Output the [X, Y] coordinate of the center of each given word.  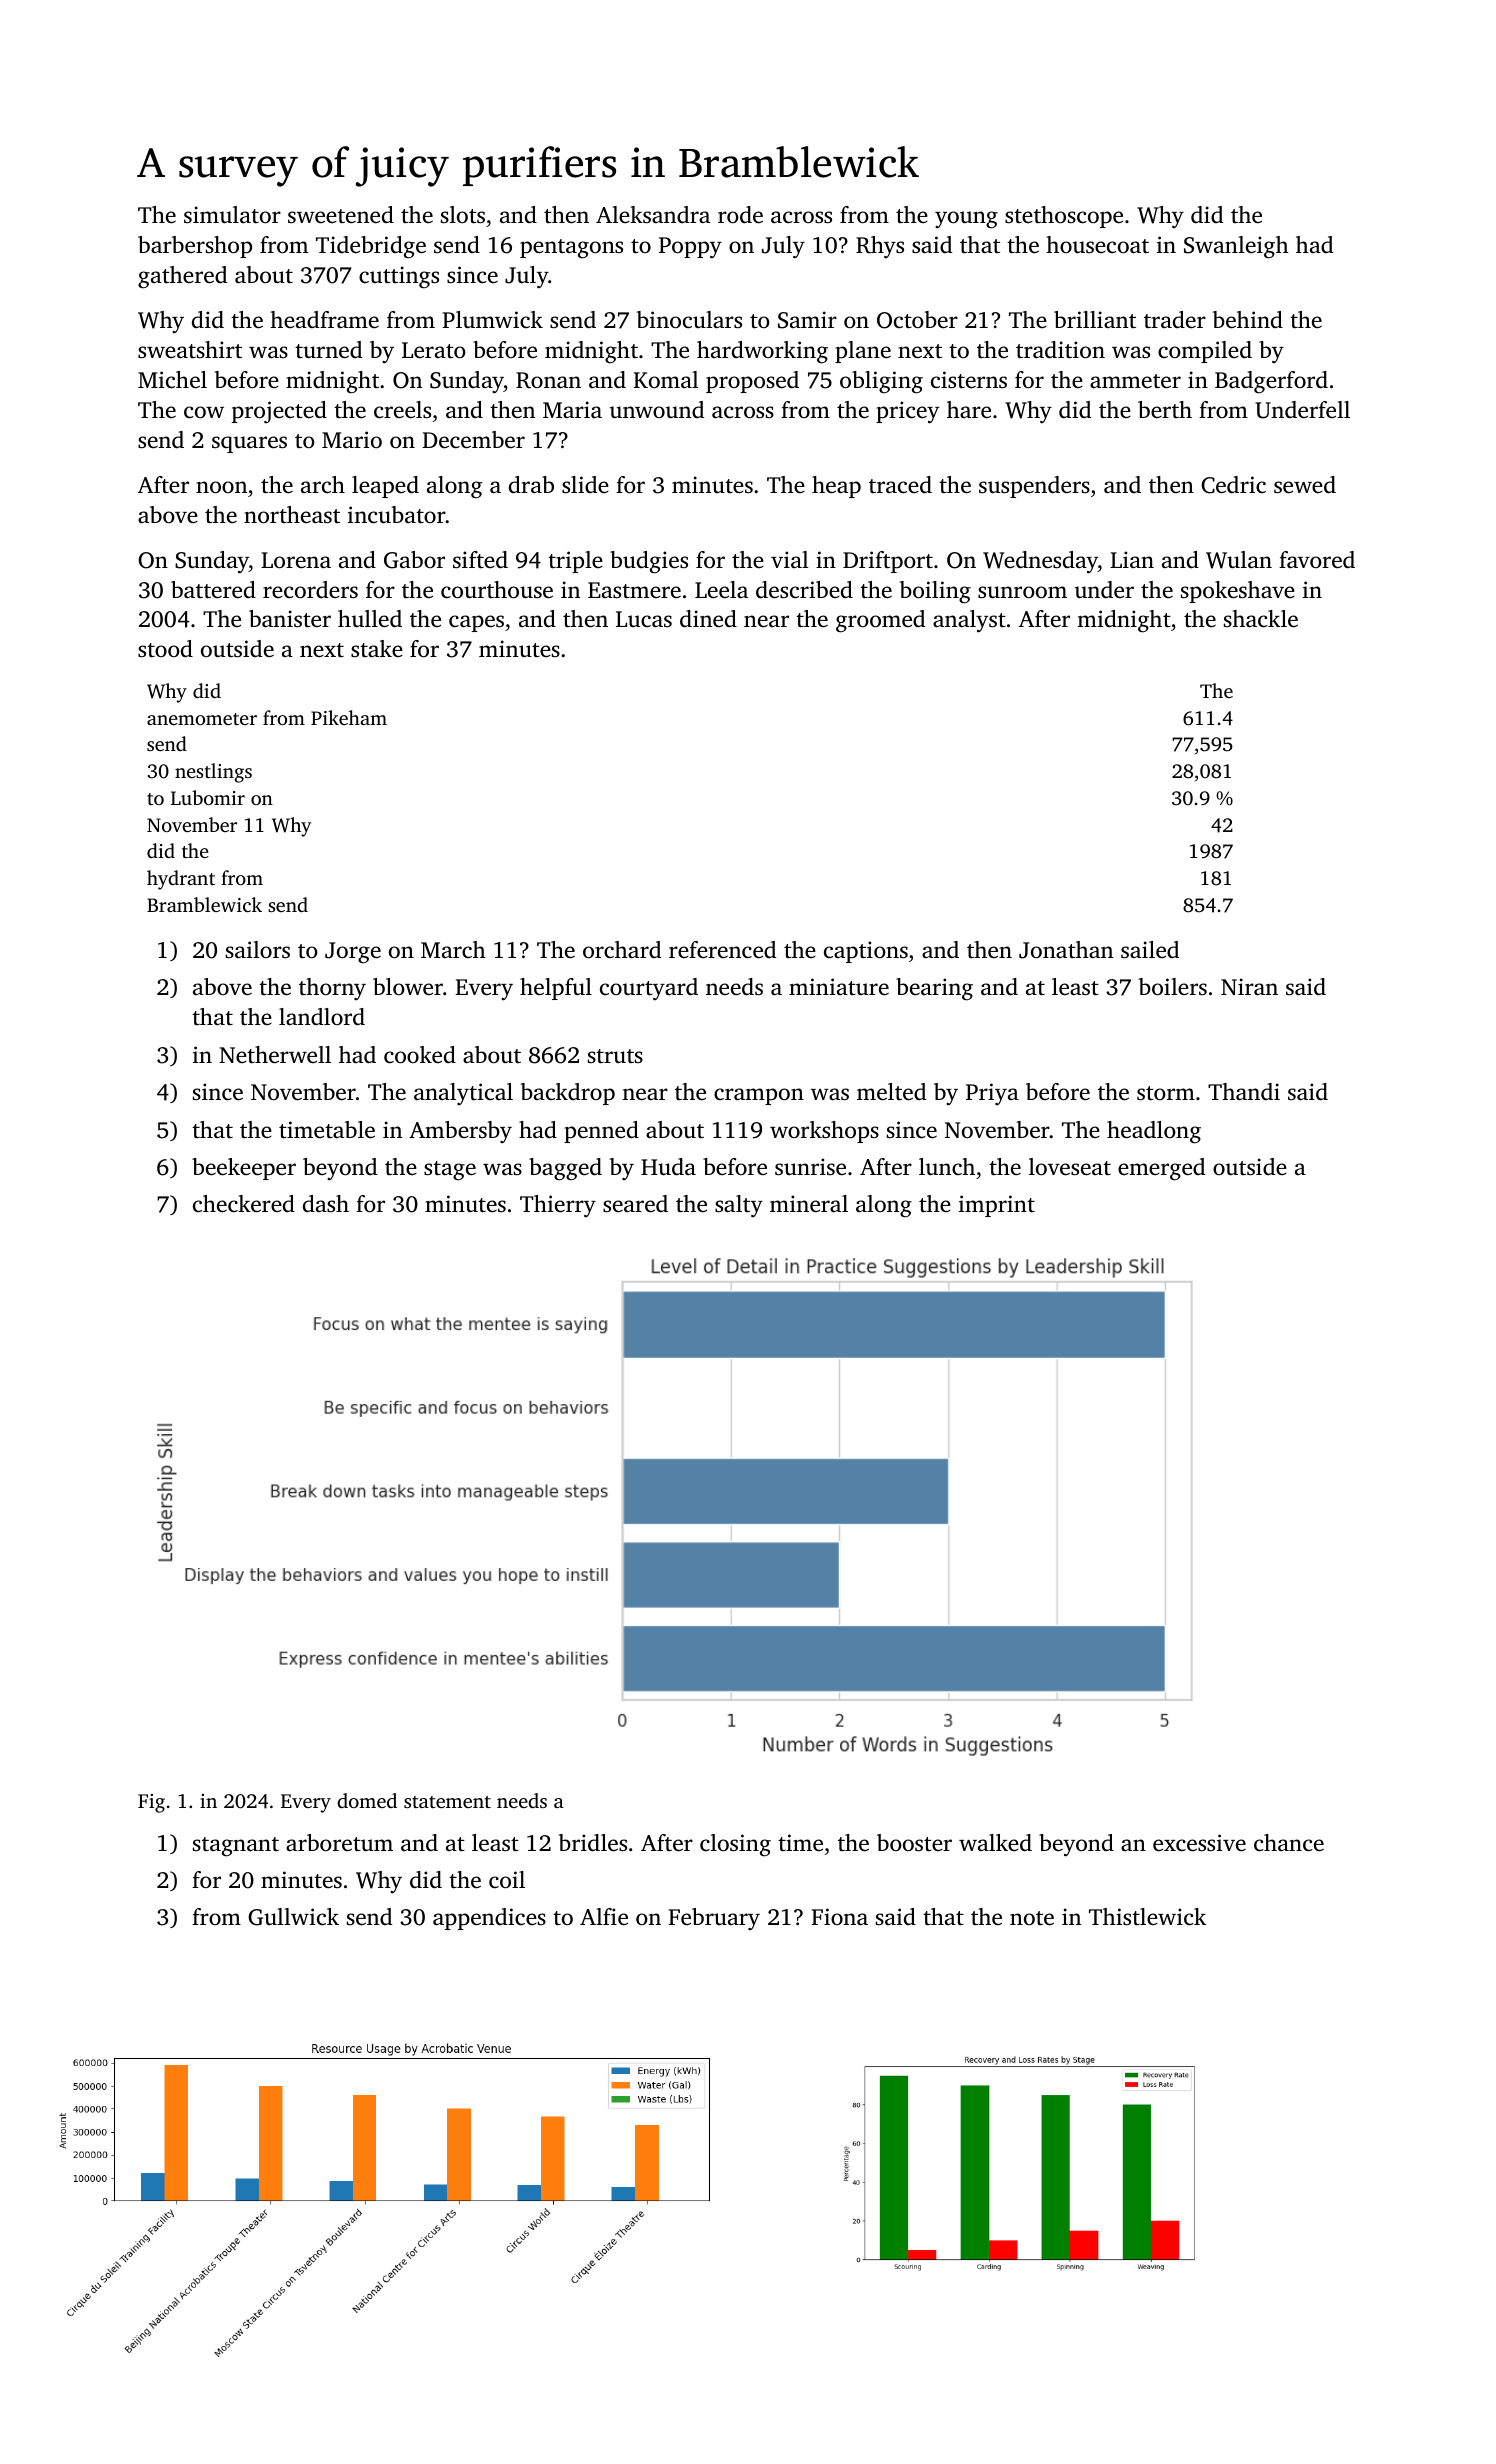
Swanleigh [1236, 247]
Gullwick [293, 1917]
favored [1317, 560]
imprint [997, 1206]
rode [740, 215]
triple [575, 562]
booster [914, 1843]
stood [165, 648]
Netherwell [275, 1055]
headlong [1154, 1132]
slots [463, 215]
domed [367, 1800]
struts [615, 1056]
